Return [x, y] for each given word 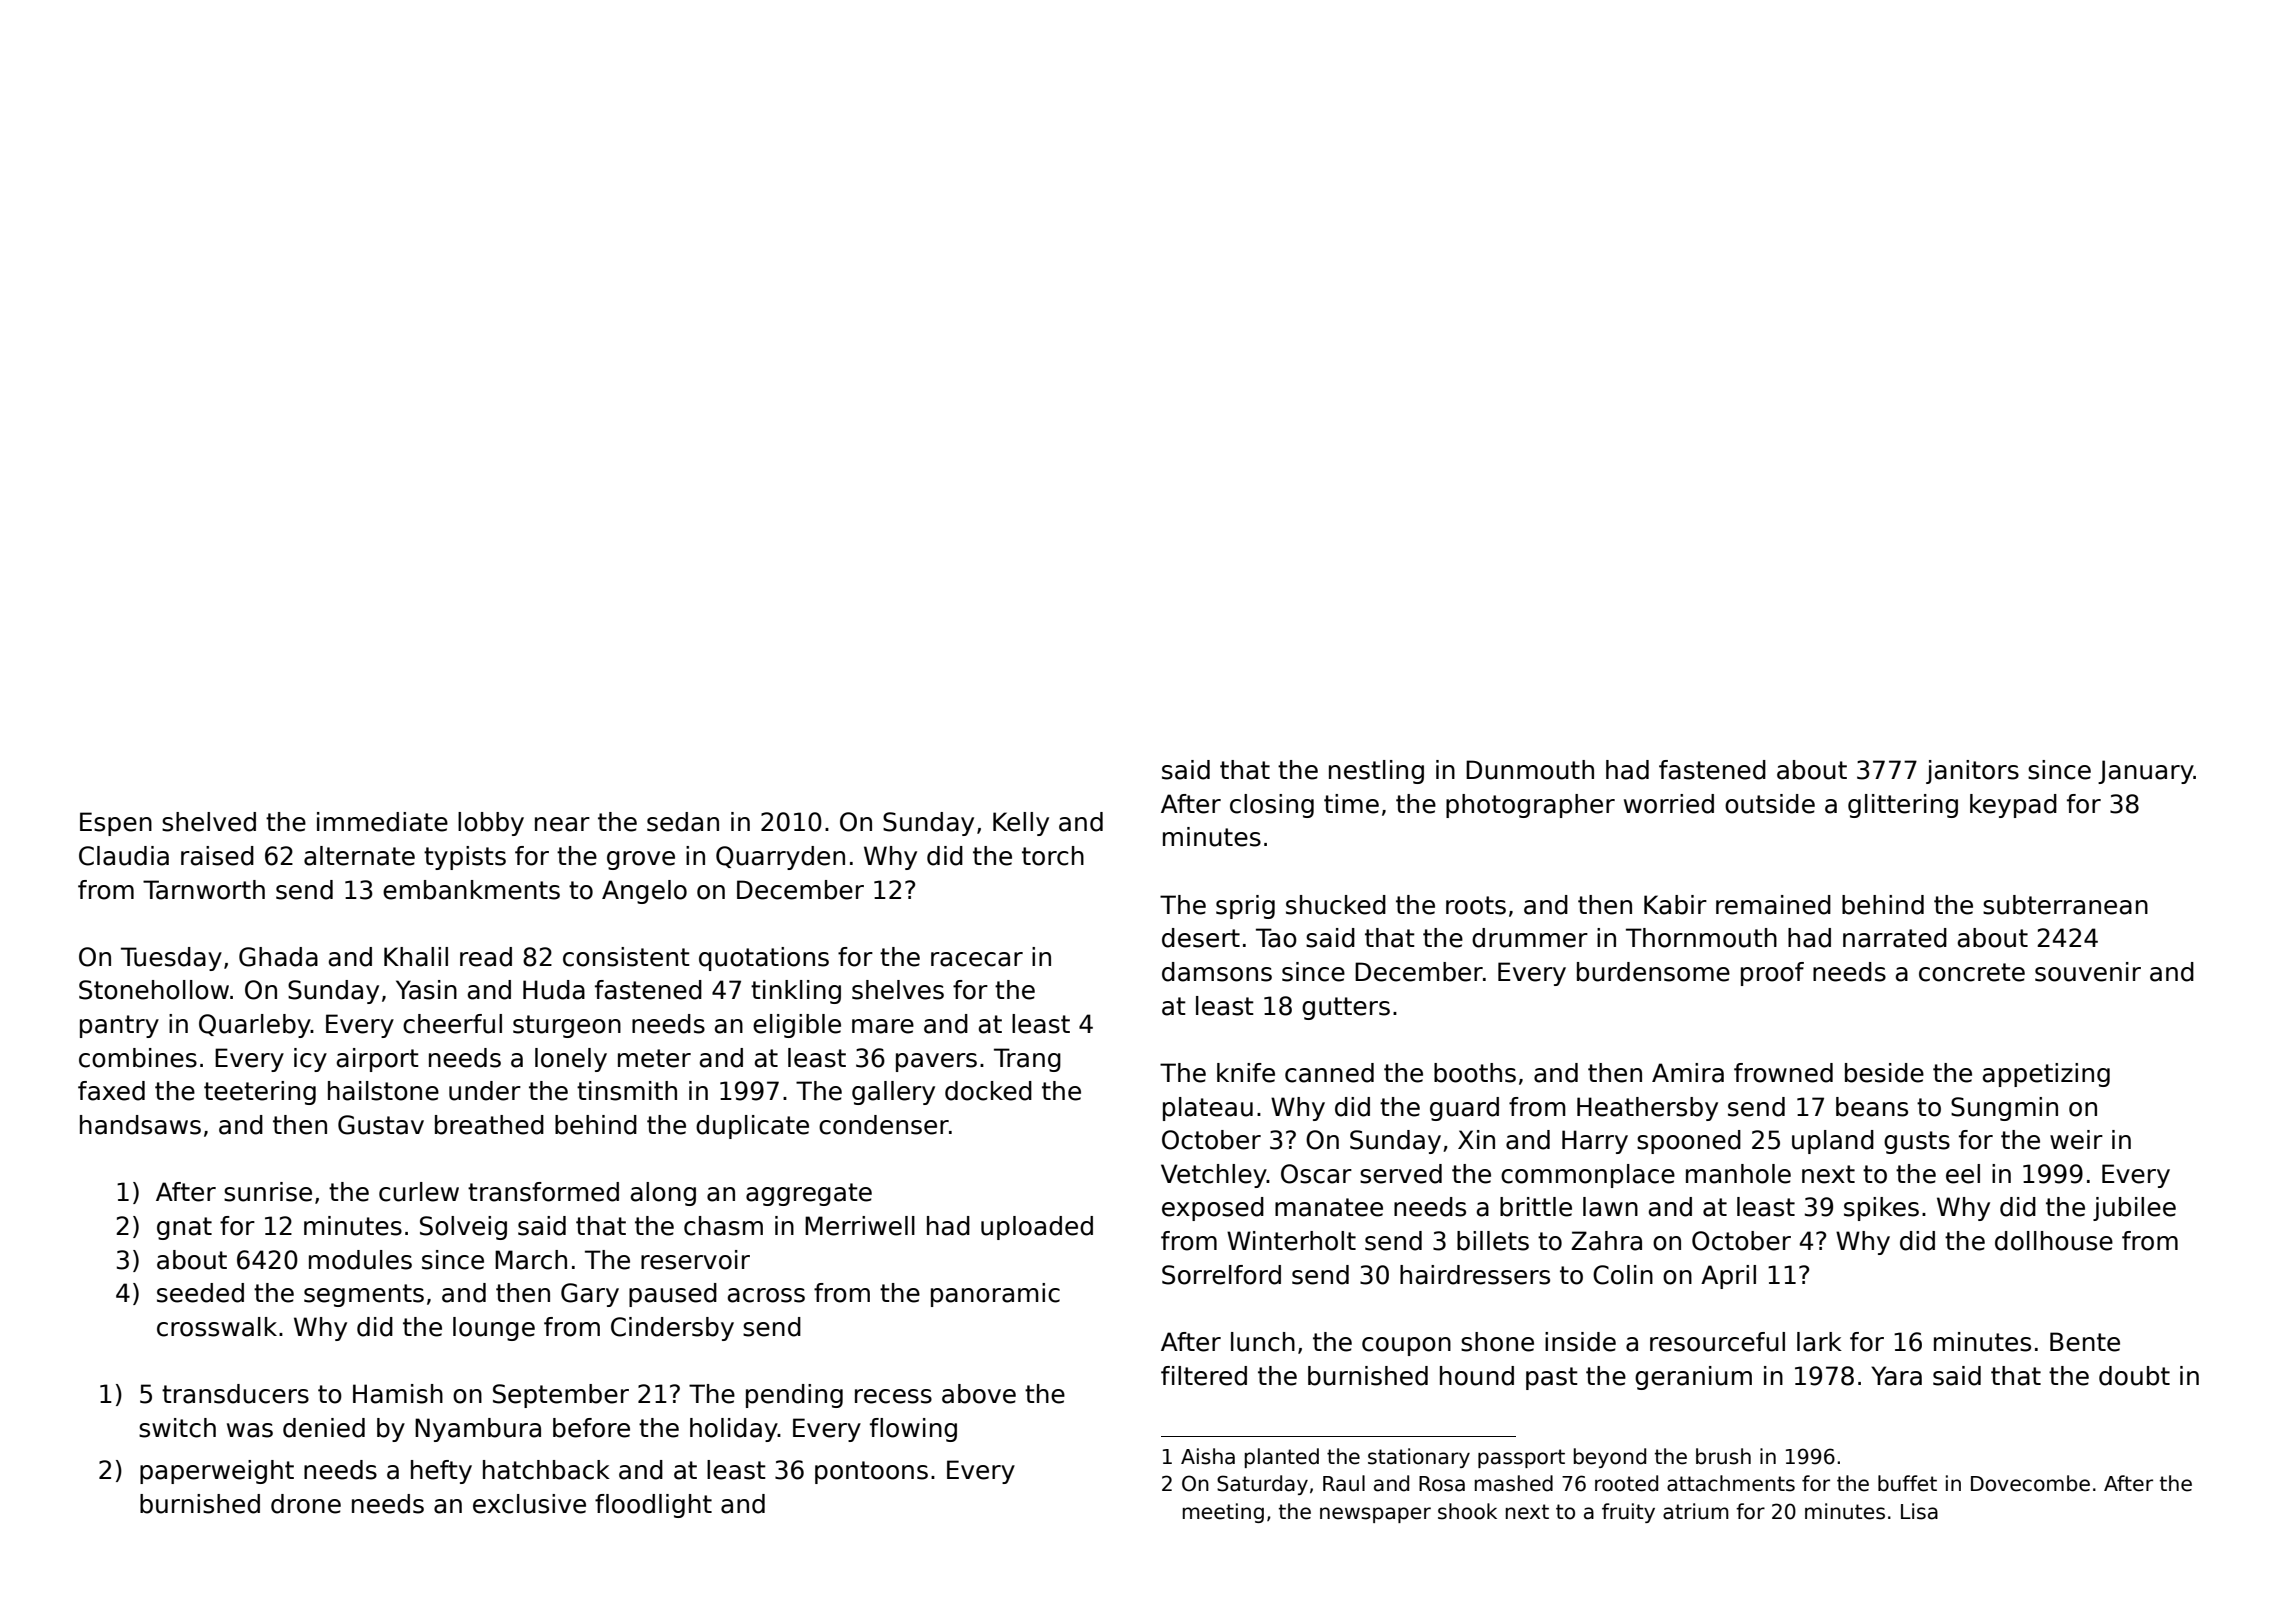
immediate [382, 822]
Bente [2085, 1342]
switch [177, 1428]
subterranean [2065, 905]
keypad [2013, 806]
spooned [1689, 1142]
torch [1053, 856]
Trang [1027, 1060]
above [979, 1394]
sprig [1245, 907]
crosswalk [217, 1327]
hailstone [383, 1091]
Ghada [278, 957]
